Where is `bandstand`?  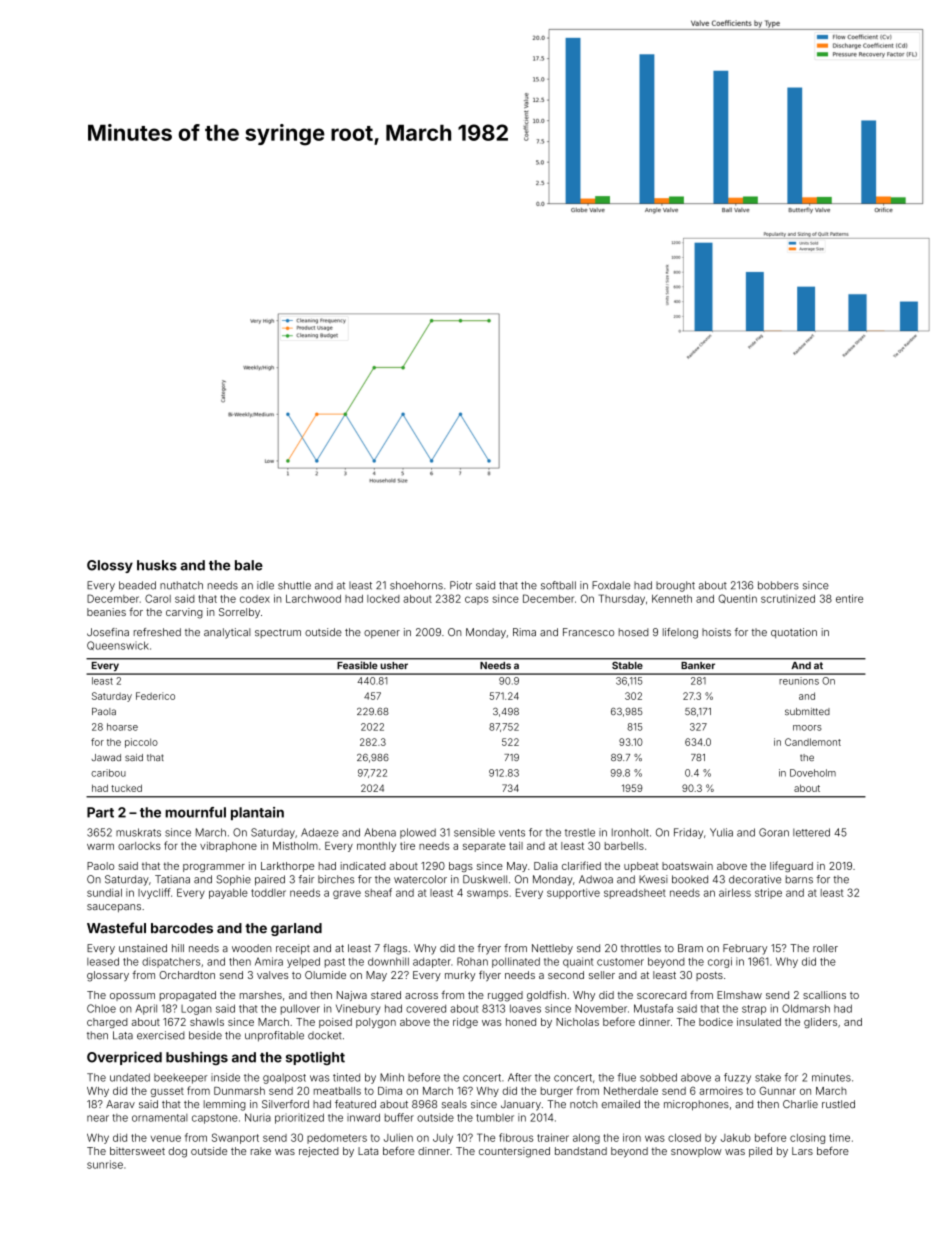 bandstand is located at coordinates (581, 1151).
